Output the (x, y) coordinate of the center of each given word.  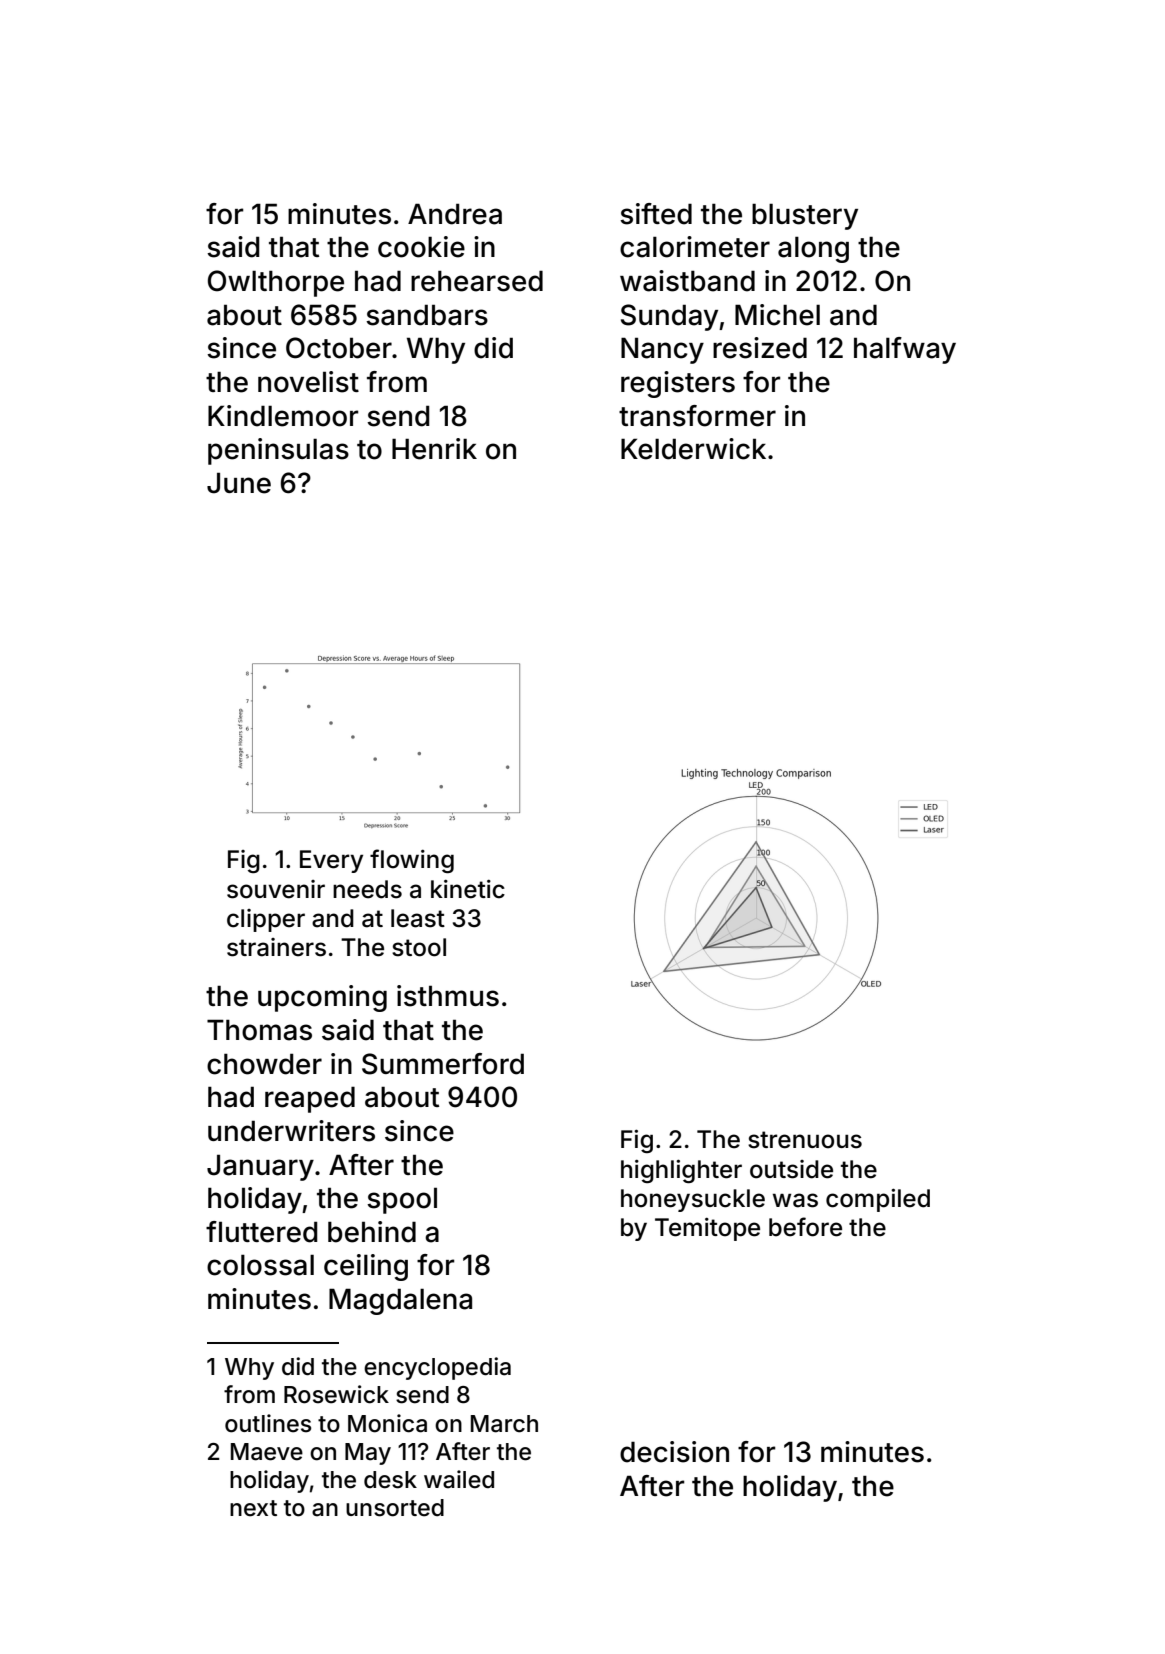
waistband (687, 281)
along (813, 249)
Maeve (267, 1452)
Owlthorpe (276, 283)
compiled (878, 1200)
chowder (264, 1064)
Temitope (707, 1229)
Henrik (434, 449)
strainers (276, 947)
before (805, 1227)
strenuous (805, 1140)
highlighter (681, 1171)
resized (760, 348)
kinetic (468, 889)
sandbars (427, 315)
